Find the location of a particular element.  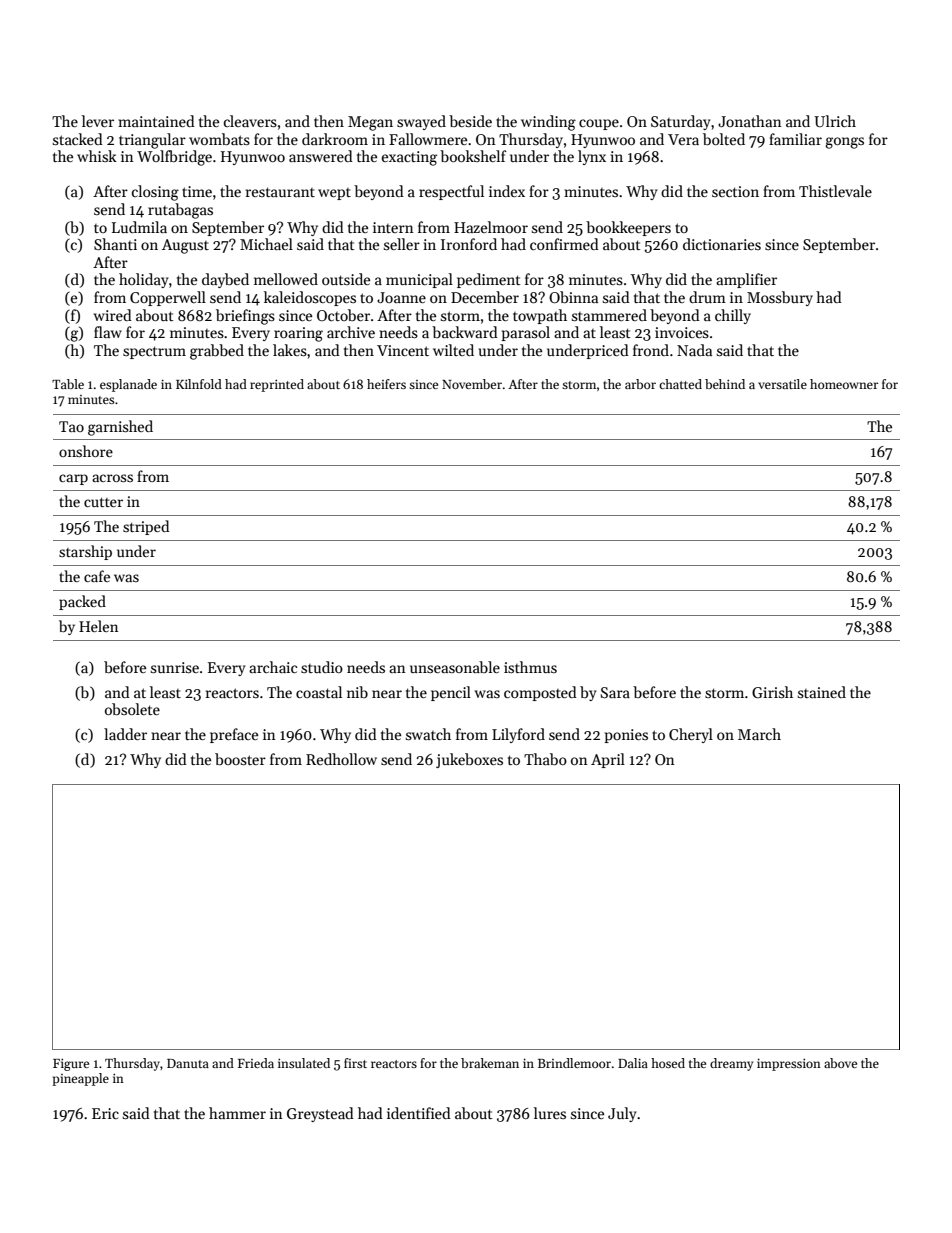

Thabo is located at coordinates (545, 759).
